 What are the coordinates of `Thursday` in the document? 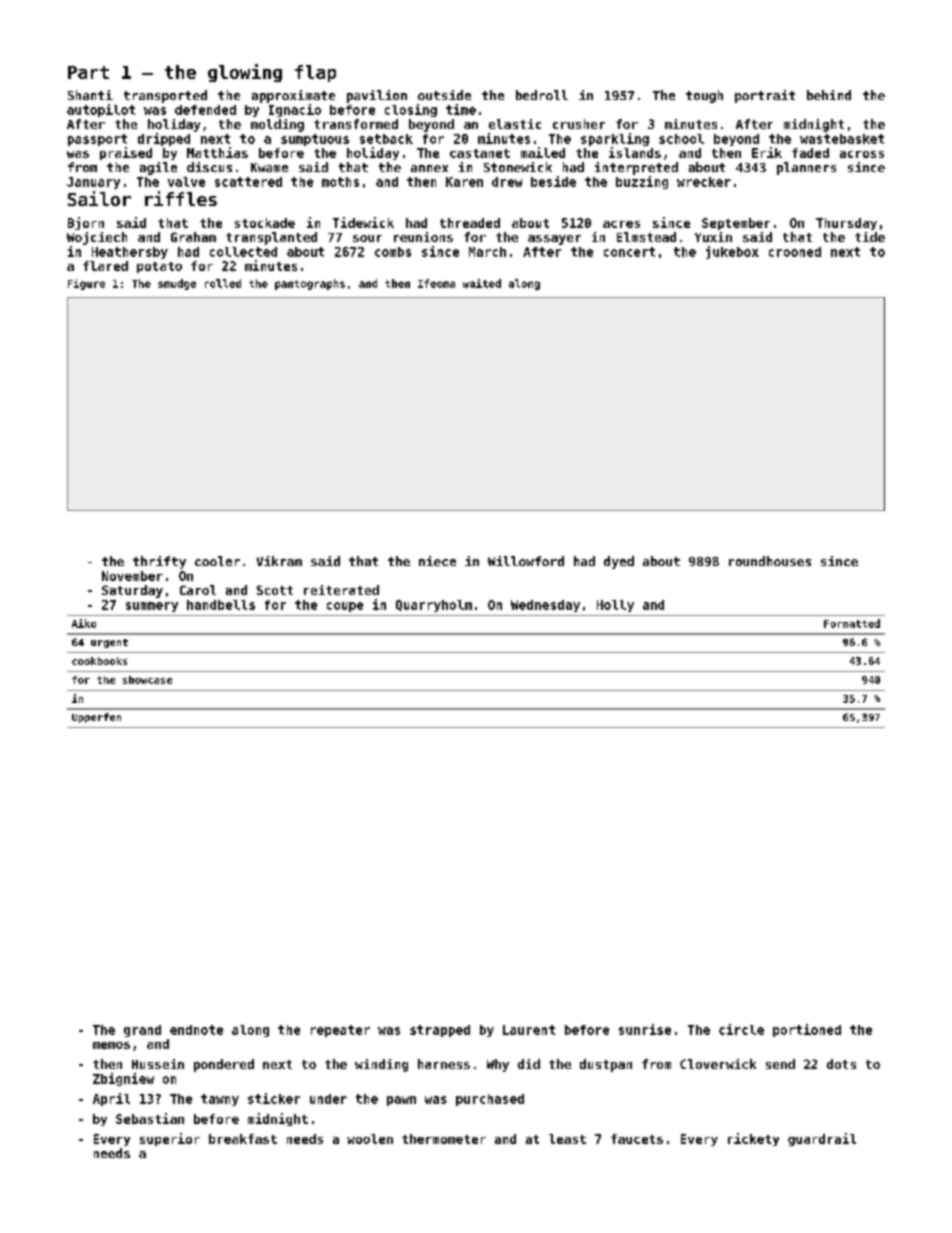 It's located at (846, 224).
